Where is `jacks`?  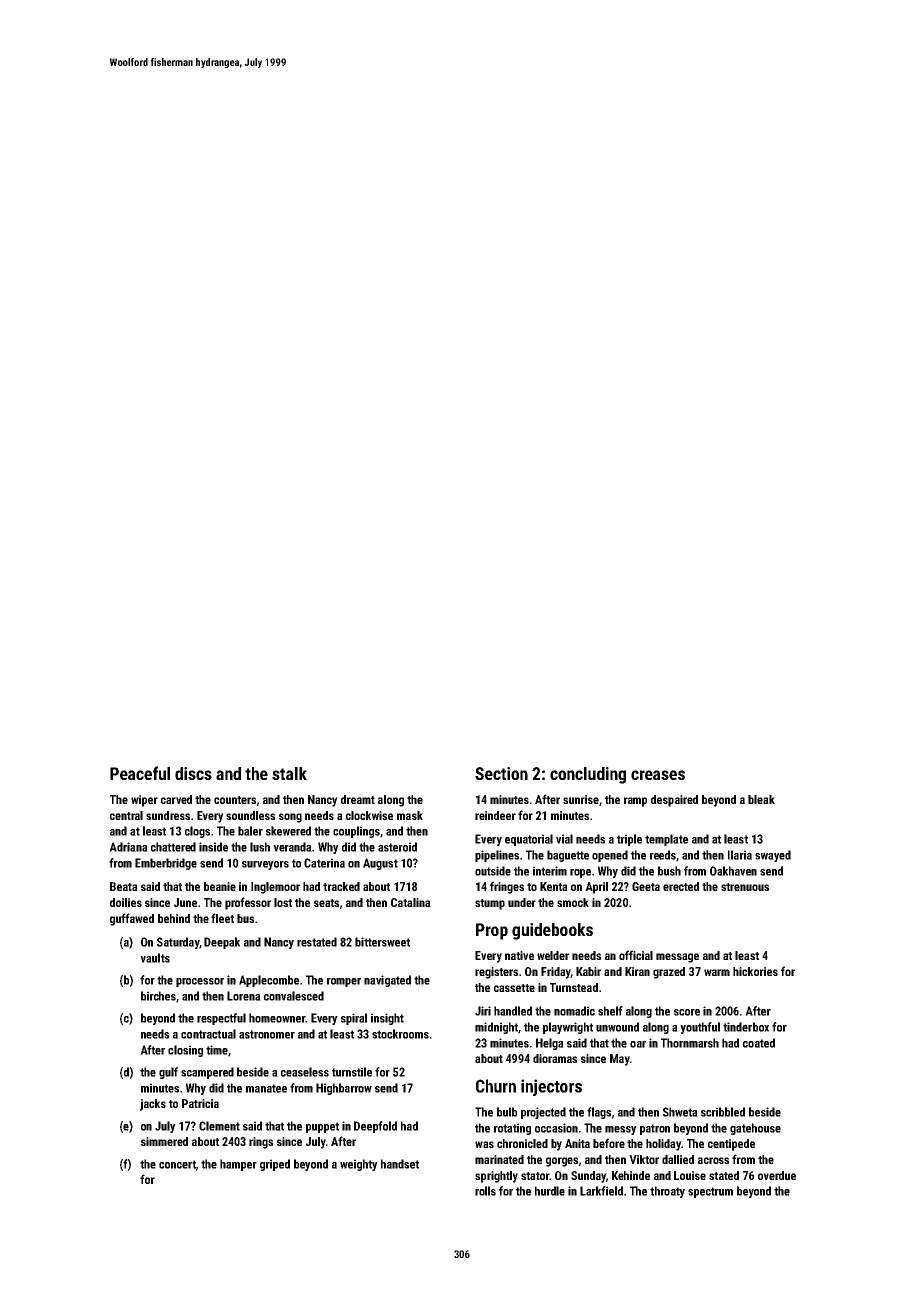 jacks is located at coordinates (153, 1105).
